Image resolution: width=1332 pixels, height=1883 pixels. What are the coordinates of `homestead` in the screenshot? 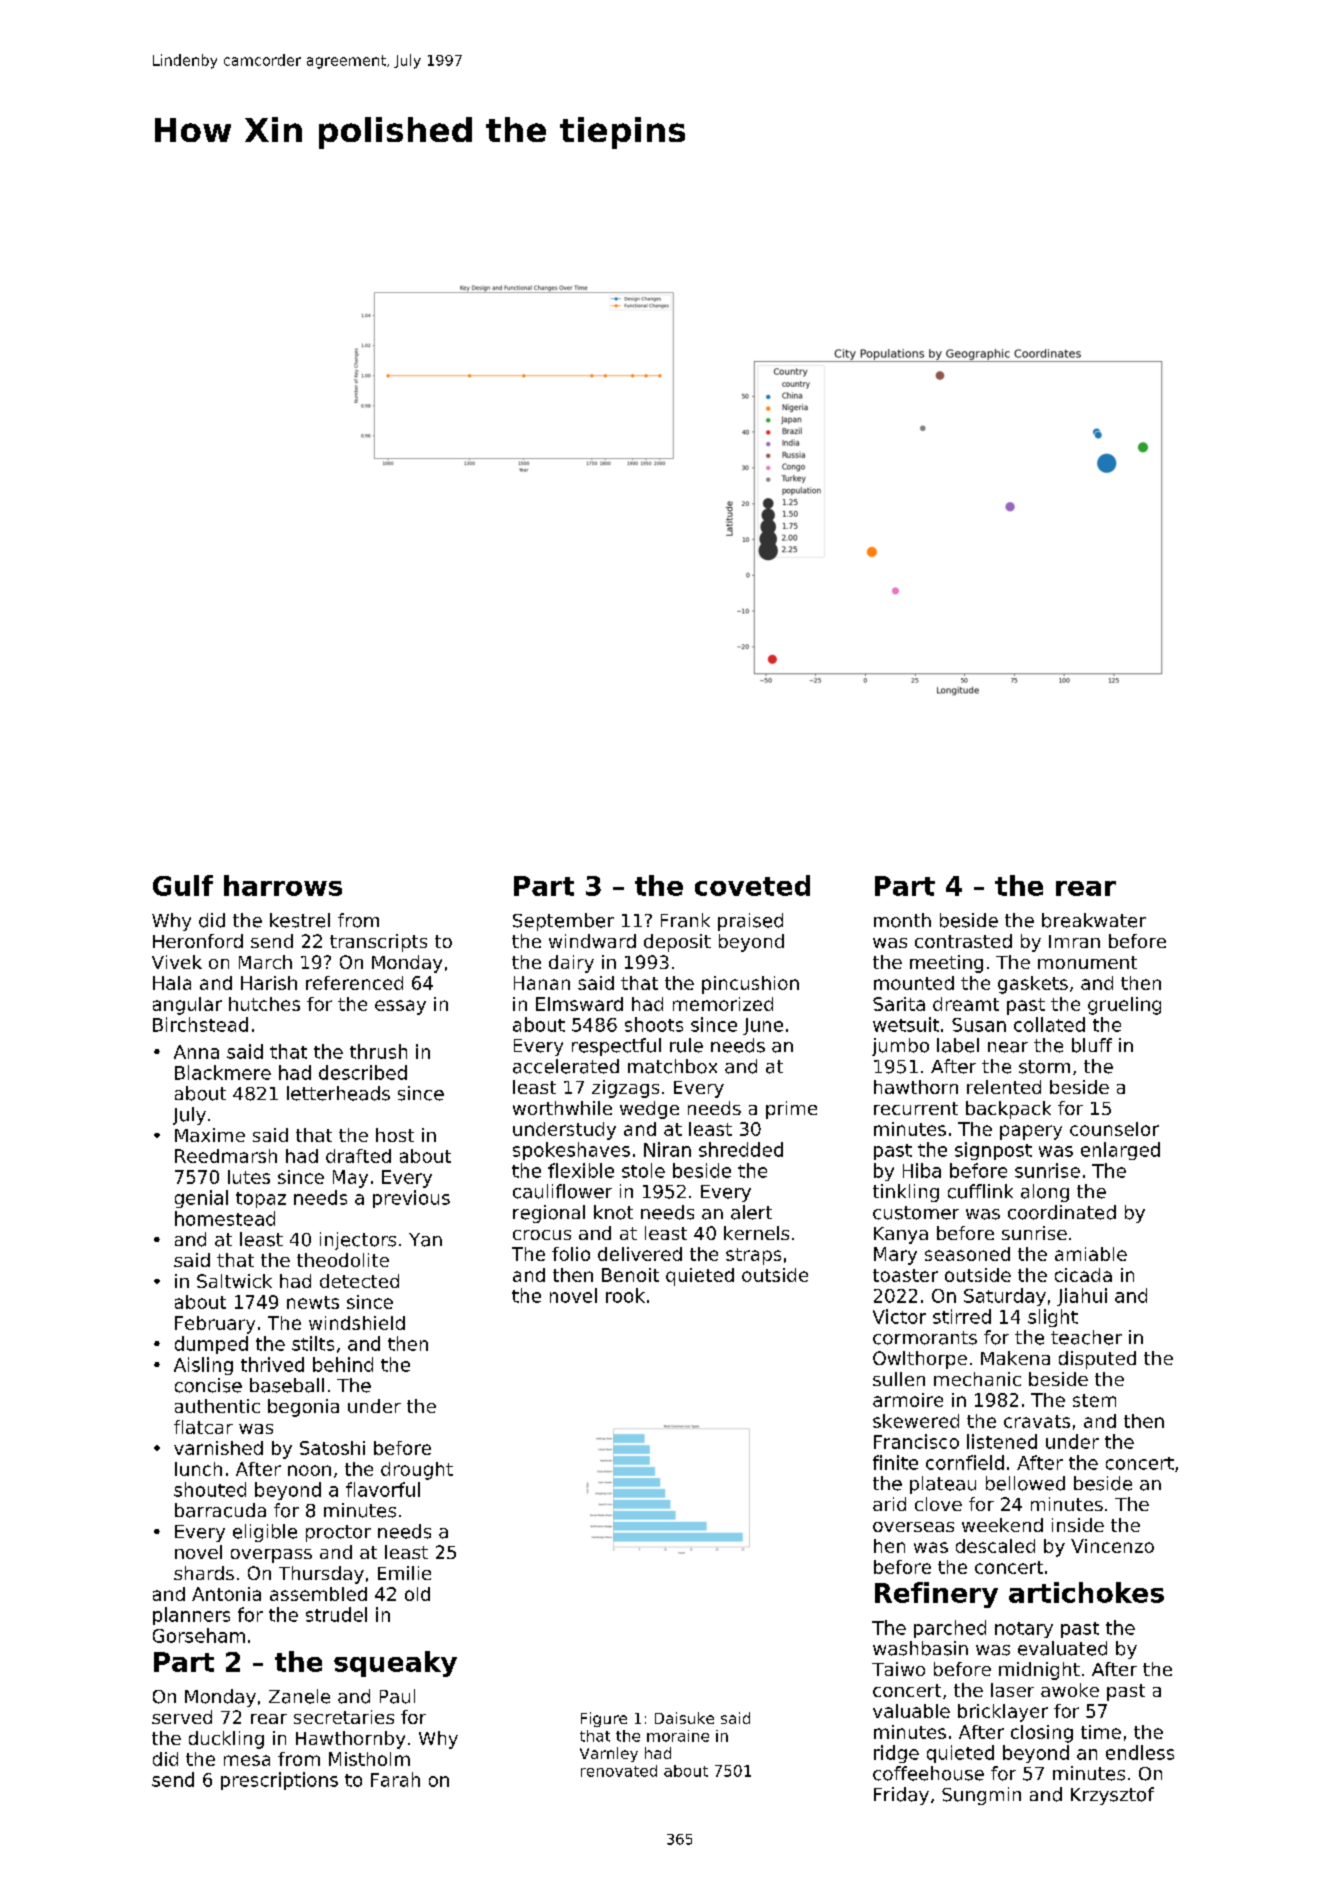 It's located at (225, 1218).
